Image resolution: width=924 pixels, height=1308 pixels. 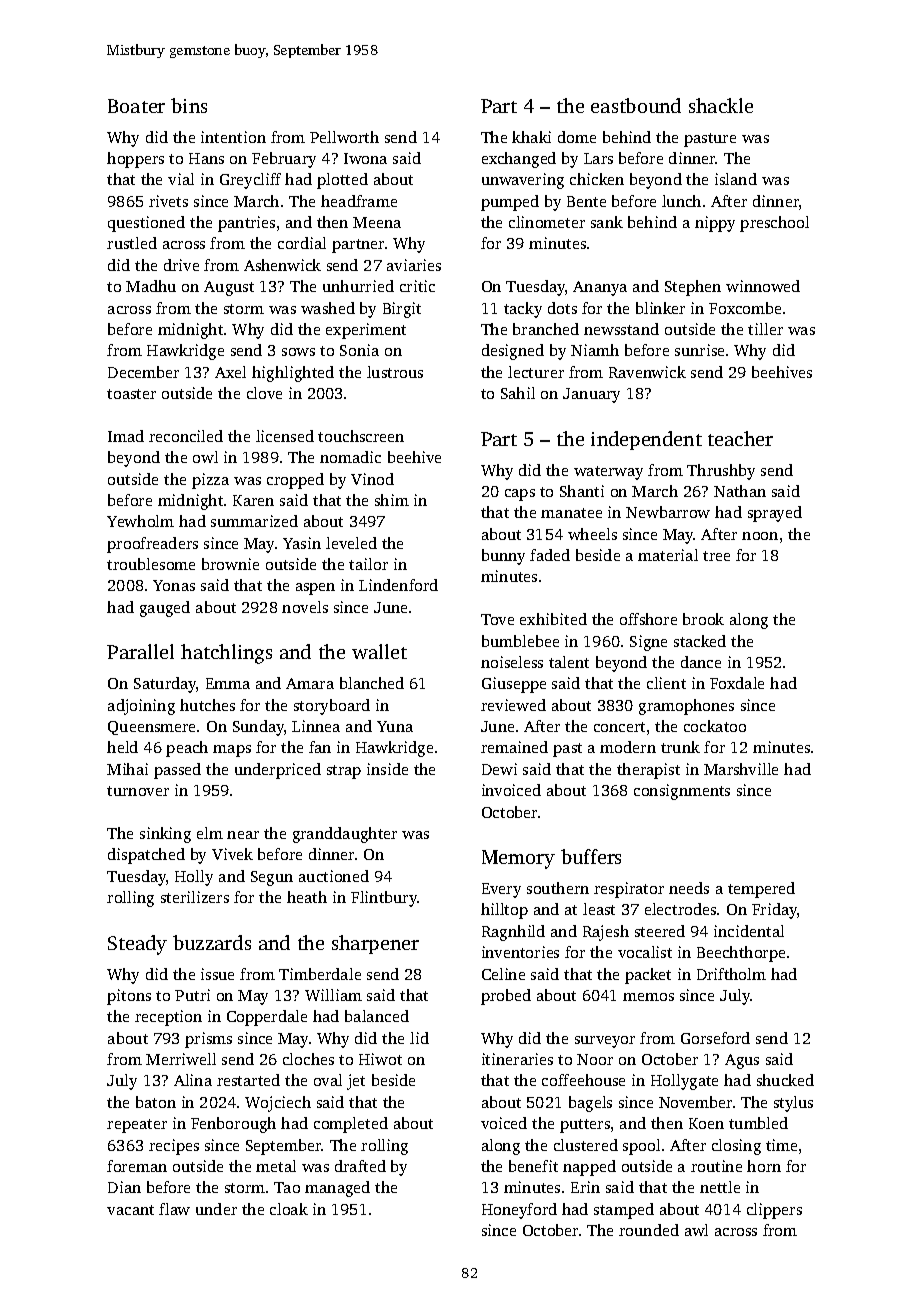 I want to click on bins, so click(x=189, y=105).
